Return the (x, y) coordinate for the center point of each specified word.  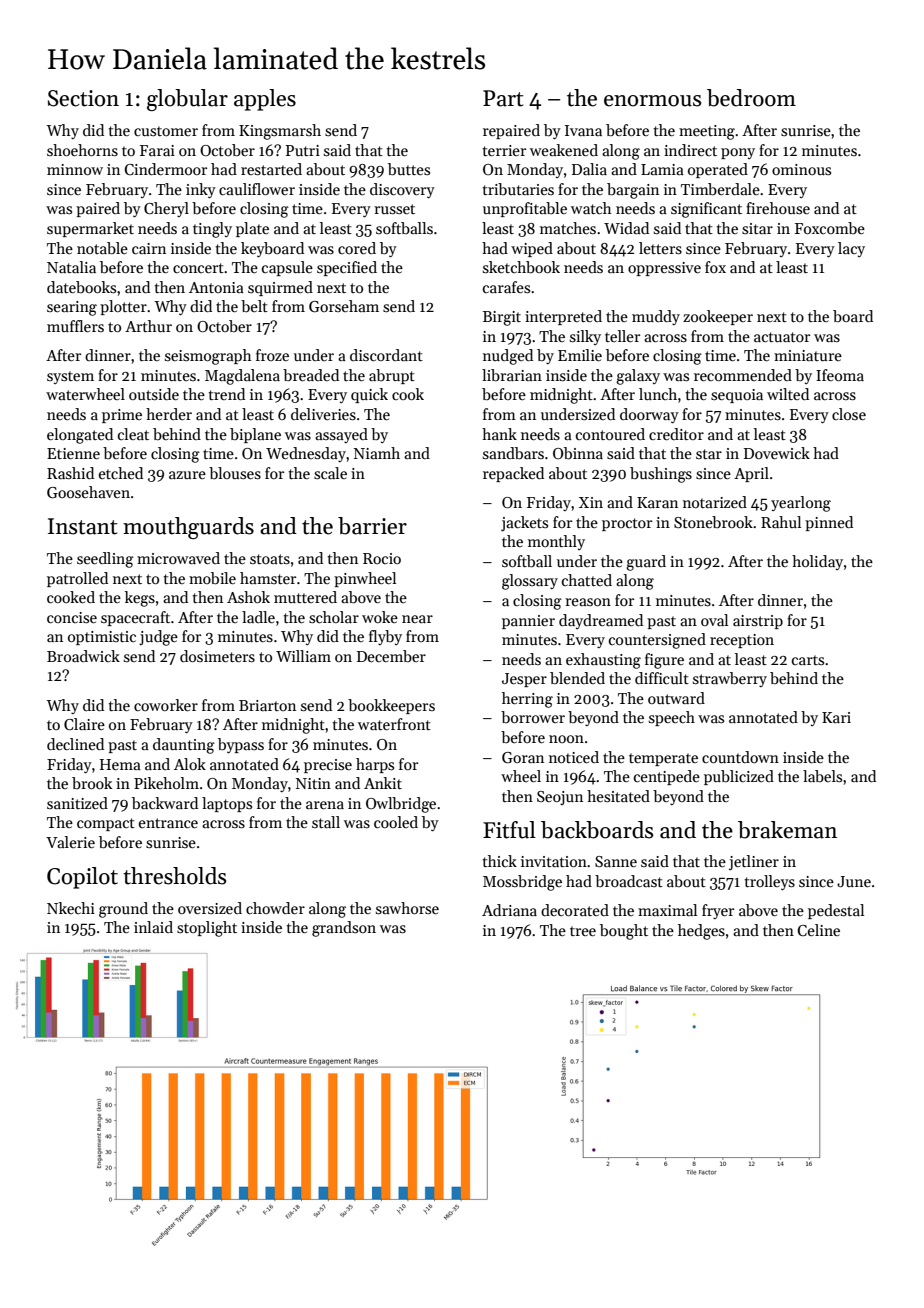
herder (169, 414)
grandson (344, 929)
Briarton (267, 705)
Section (83, 98)
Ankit (383, 783)
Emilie (580, 355)
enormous (652, 101)
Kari (836, 717)
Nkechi (71, 908)
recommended (743, 375)
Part (503, 98)
